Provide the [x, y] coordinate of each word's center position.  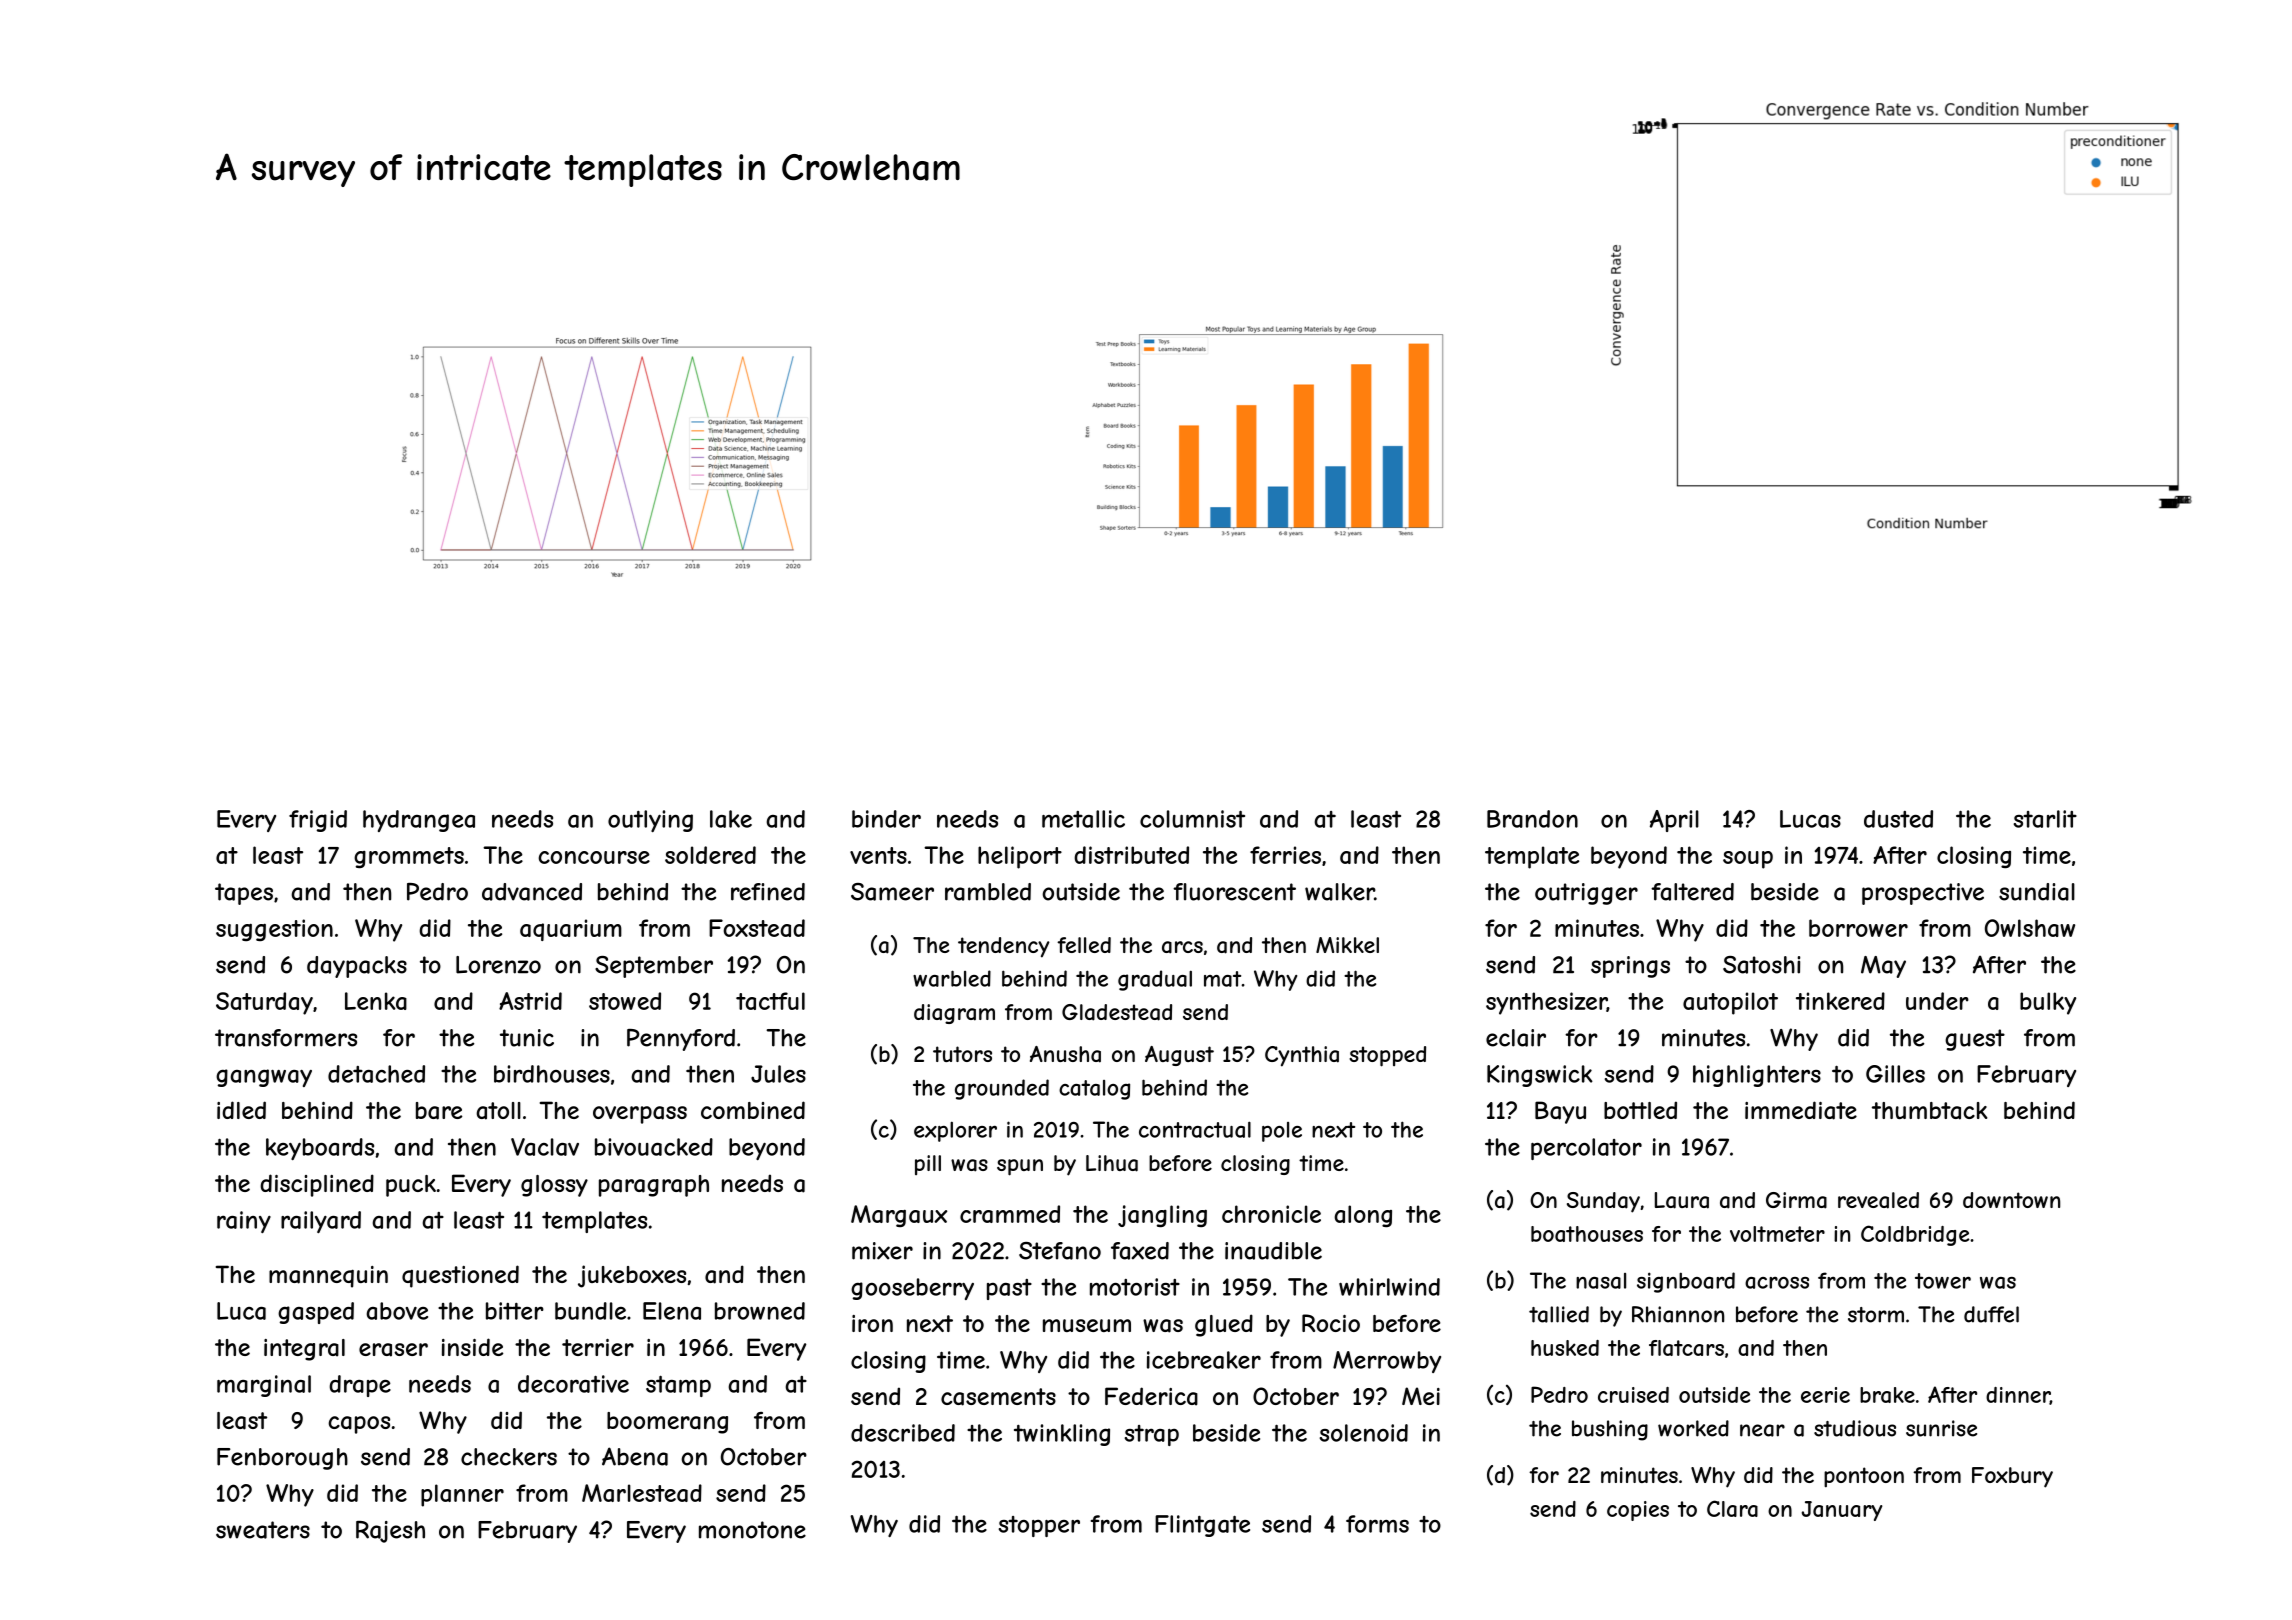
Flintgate [1202, 1526]
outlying [650, 821]
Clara [1732, 1508]
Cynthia [1302, 1056]
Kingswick [1540, 1076]
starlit [2045, 819]
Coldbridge [1915, 1235]
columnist [1192, 819]
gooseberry [912, 1289]
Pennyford [681, 1040]
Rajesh [390, 1532]
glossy [554, 1186]
